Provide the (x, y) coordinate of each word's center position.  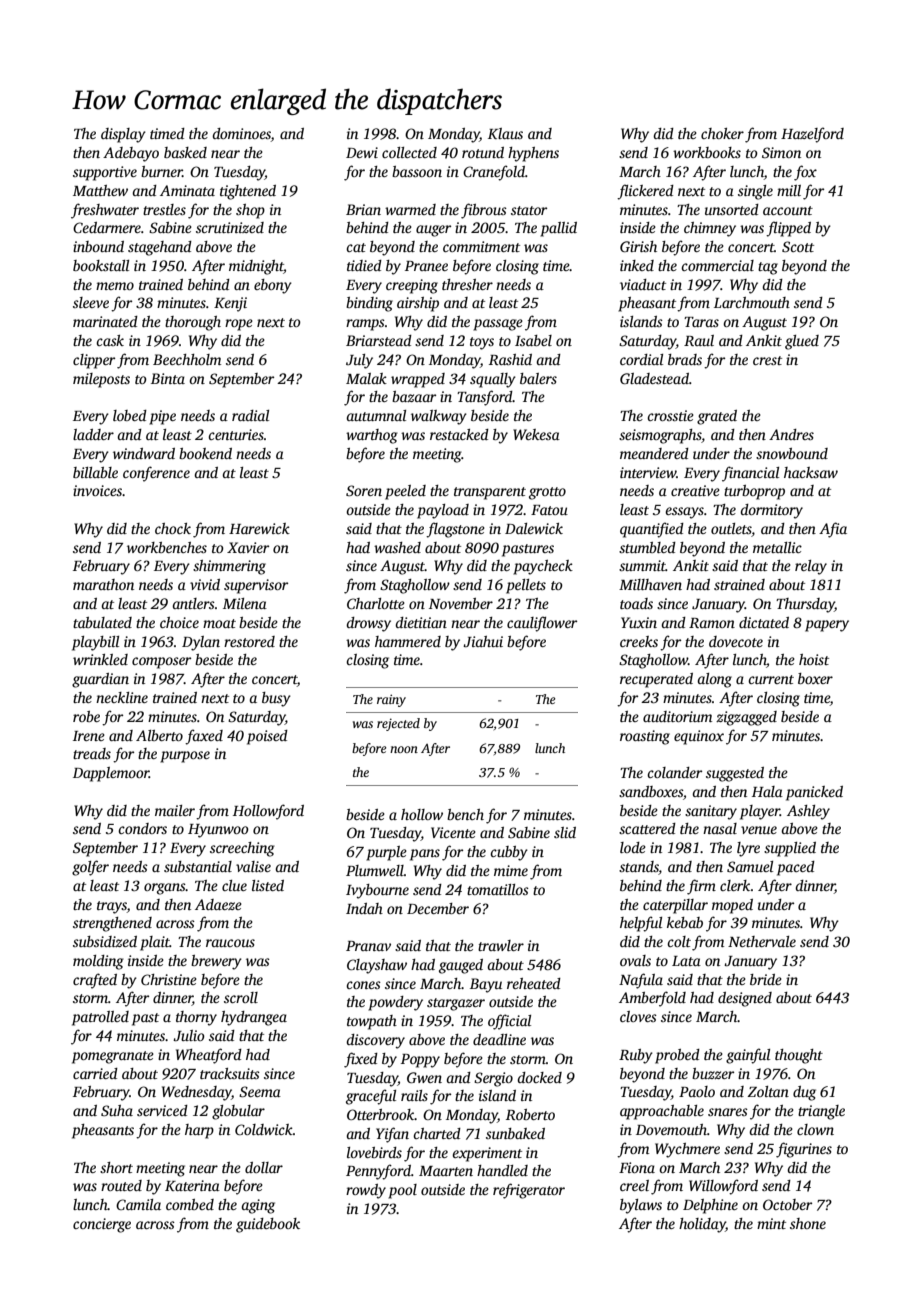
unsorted (732, 209)
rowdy (366, 1191)
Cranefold (494, 173)
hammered (408, 641)
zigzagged (746, 718)
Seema (260, 1091)
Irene (89, 736)
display (123, 135)
